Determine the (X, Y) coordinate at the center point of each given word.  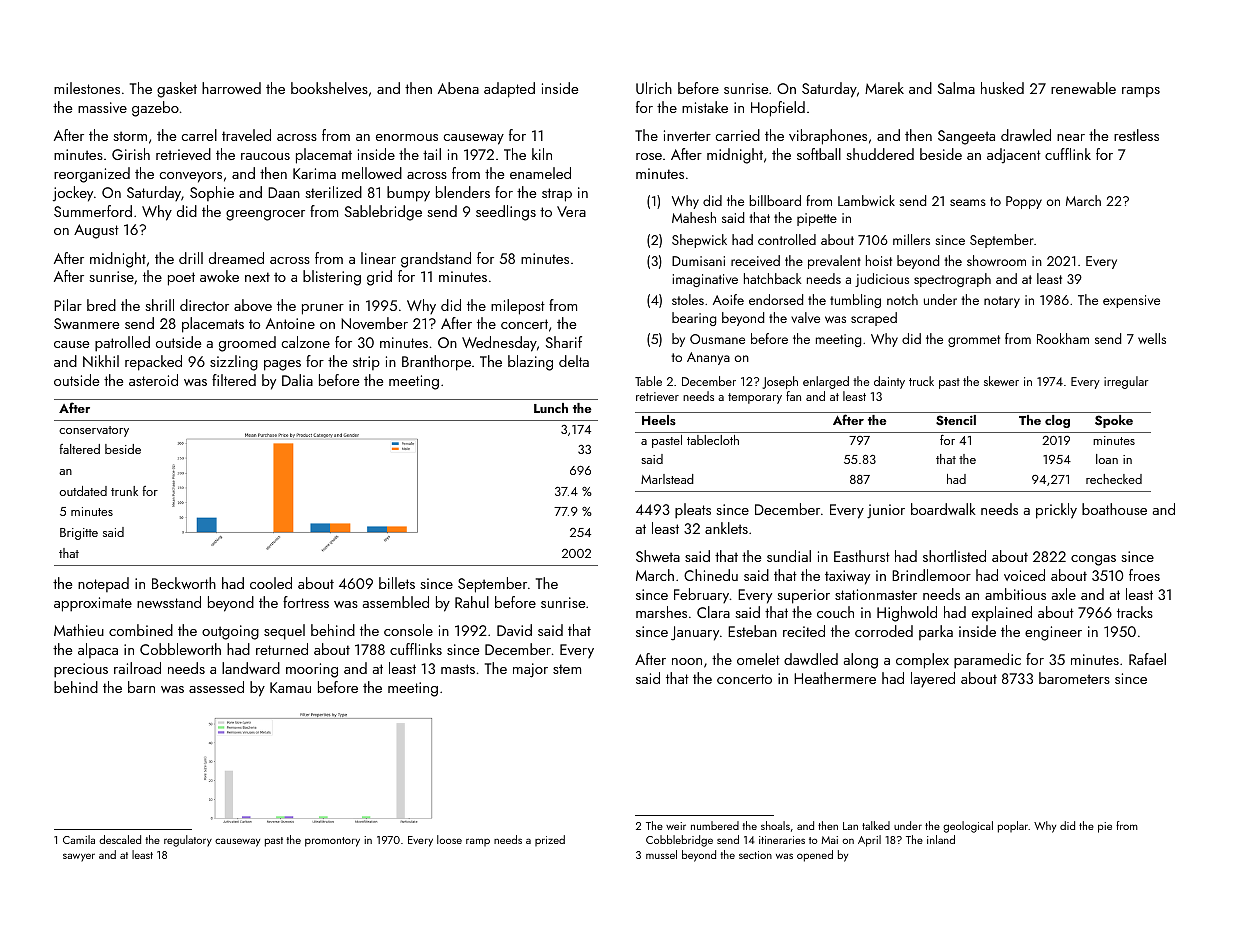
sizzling (234, 363)
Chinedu (711, 575)
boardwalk (943, 509)
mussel (661, 854)
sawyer (79, 857)
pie (1105, 827)
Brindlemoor (931, 575)
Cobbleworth (180, 649)
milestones (87, 88)
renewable (1083, 88)
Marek (884, 88)
